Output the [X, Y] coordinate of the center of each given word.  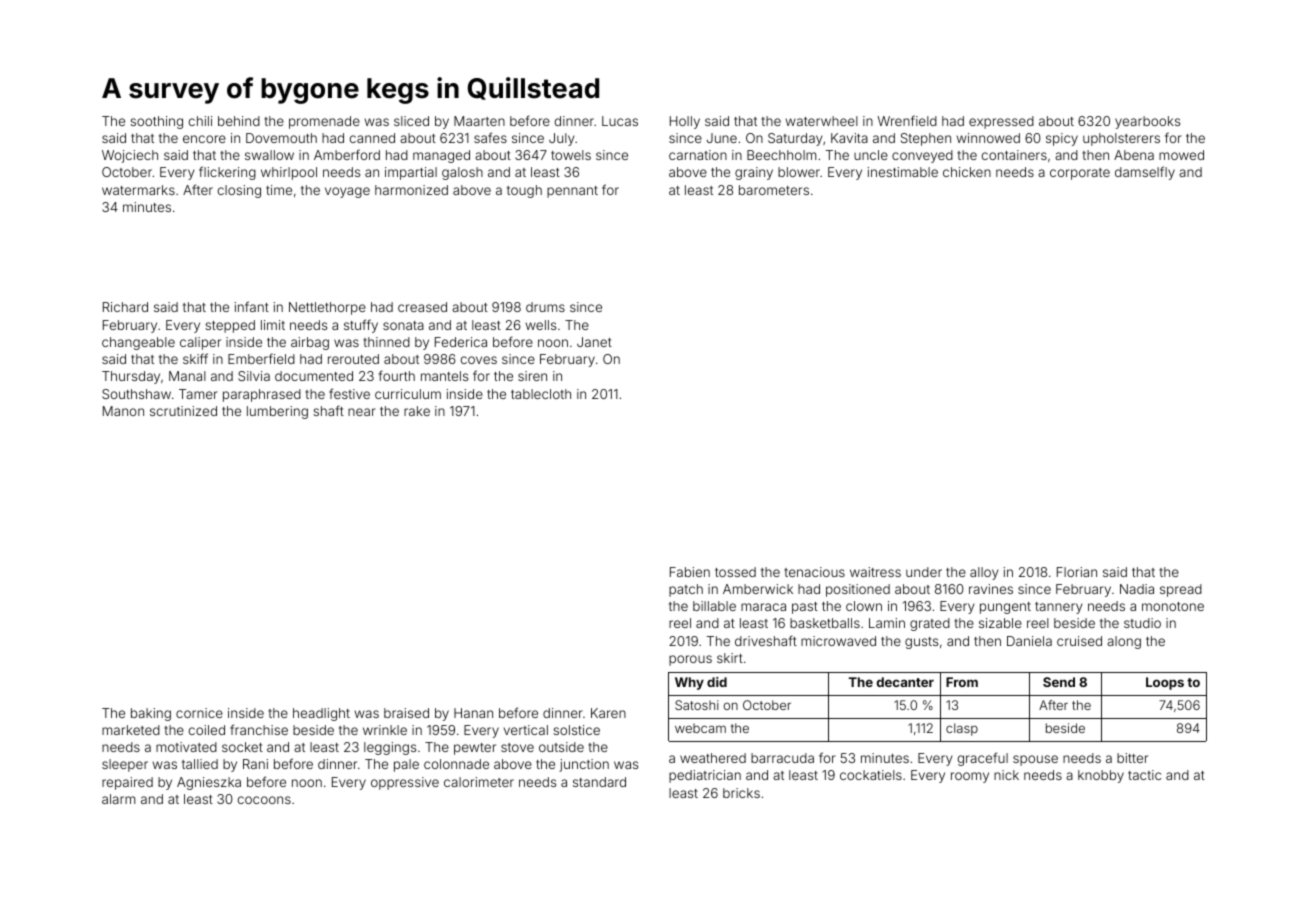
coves [479, 360]
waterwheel [822, 121]
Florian [1077, 572]
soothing [156, 122]
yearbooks [1147, 122]
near [362, 412]
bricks [741, 793]
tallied [200, 764]
